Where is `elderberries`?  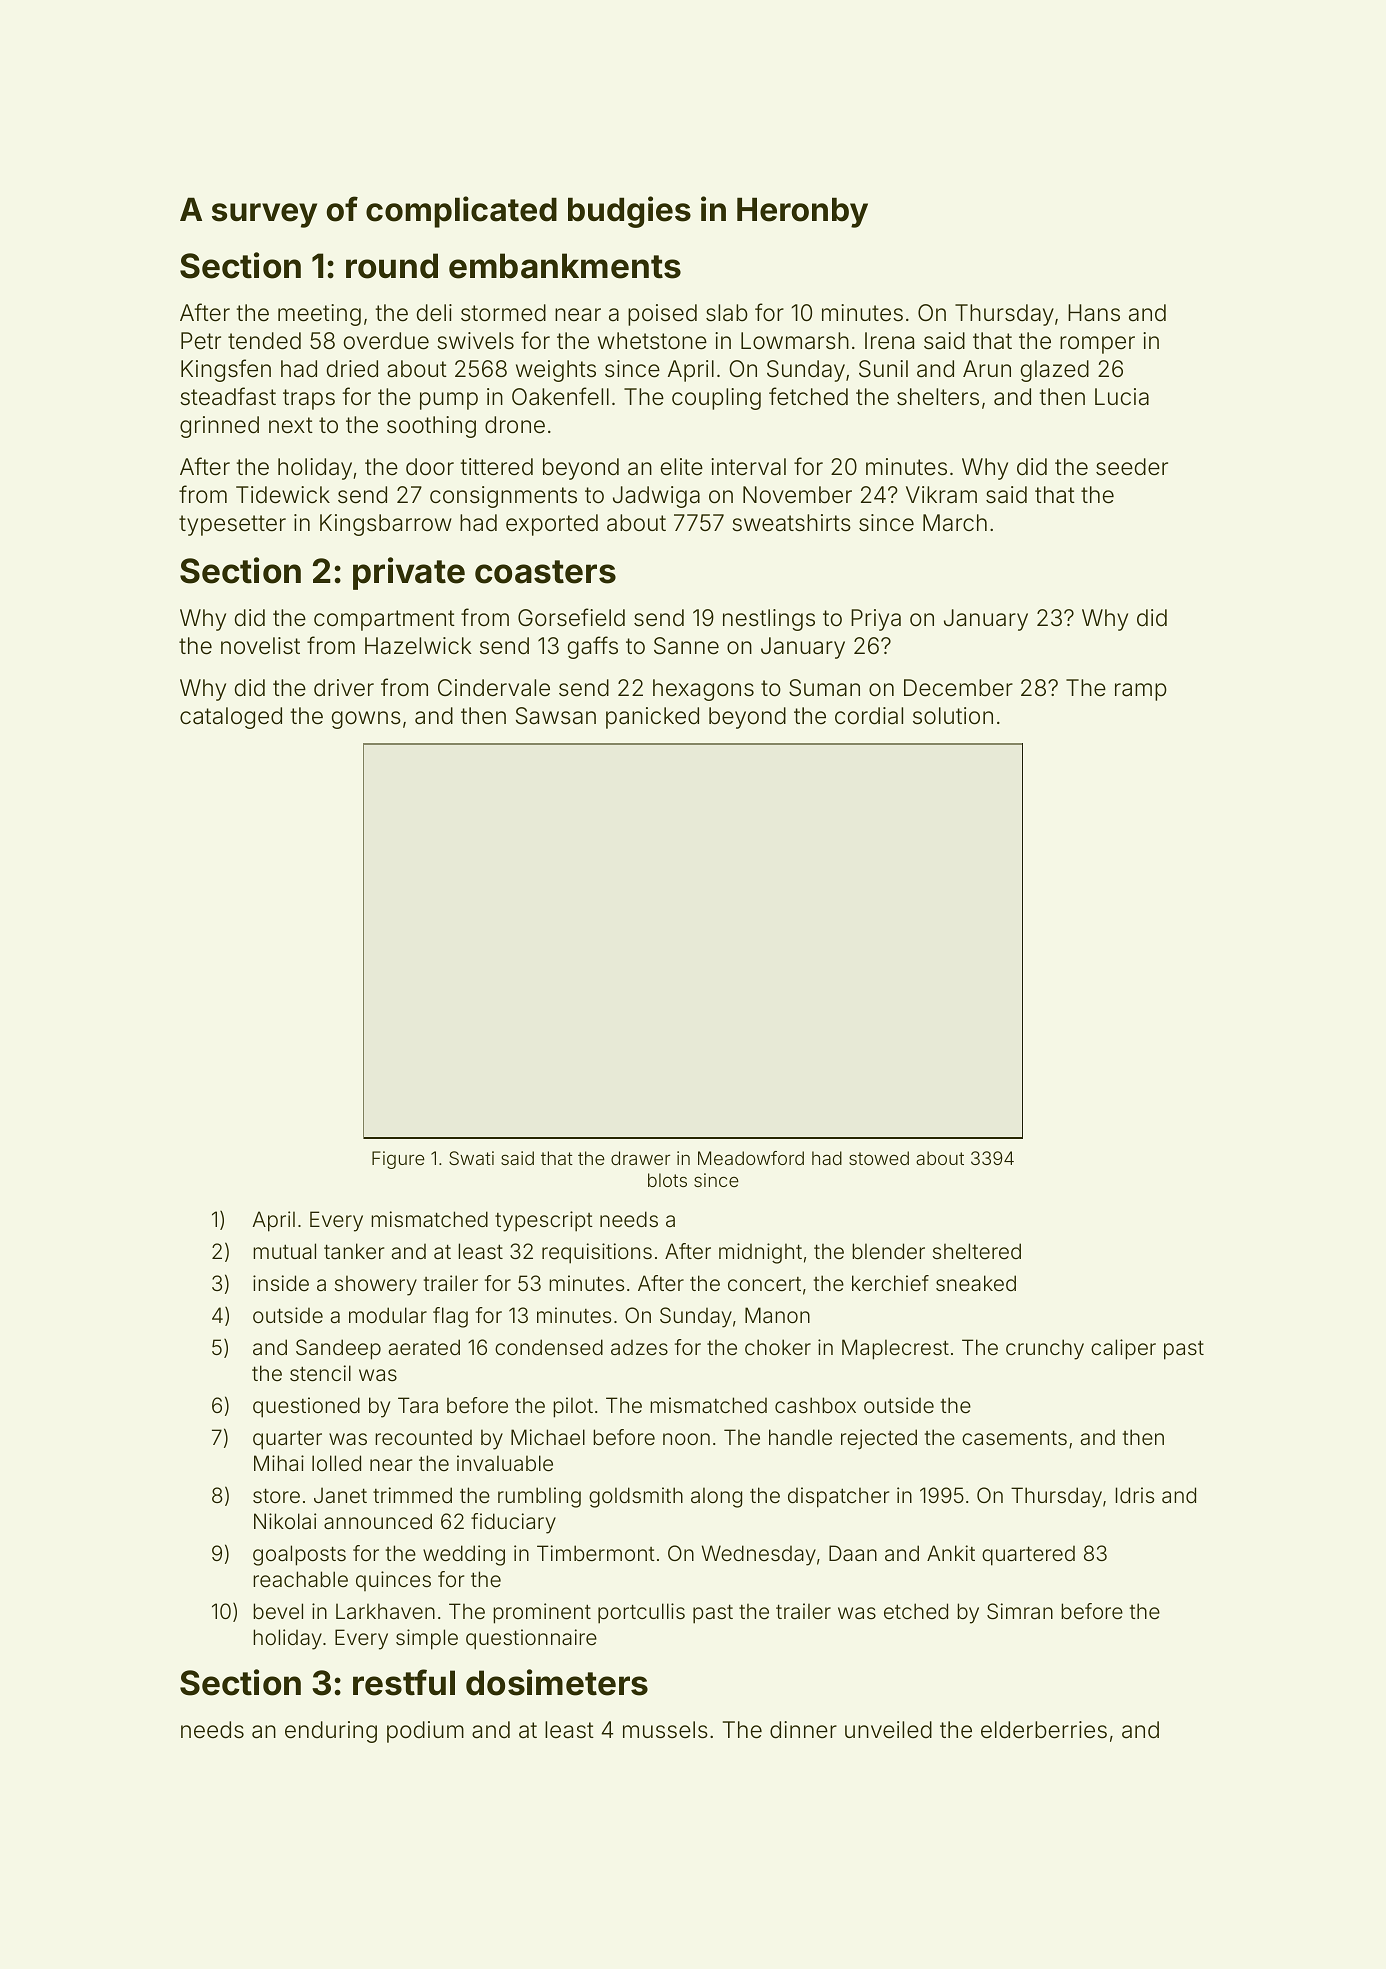
elderberries is located at coordinates (1044, 1730).
